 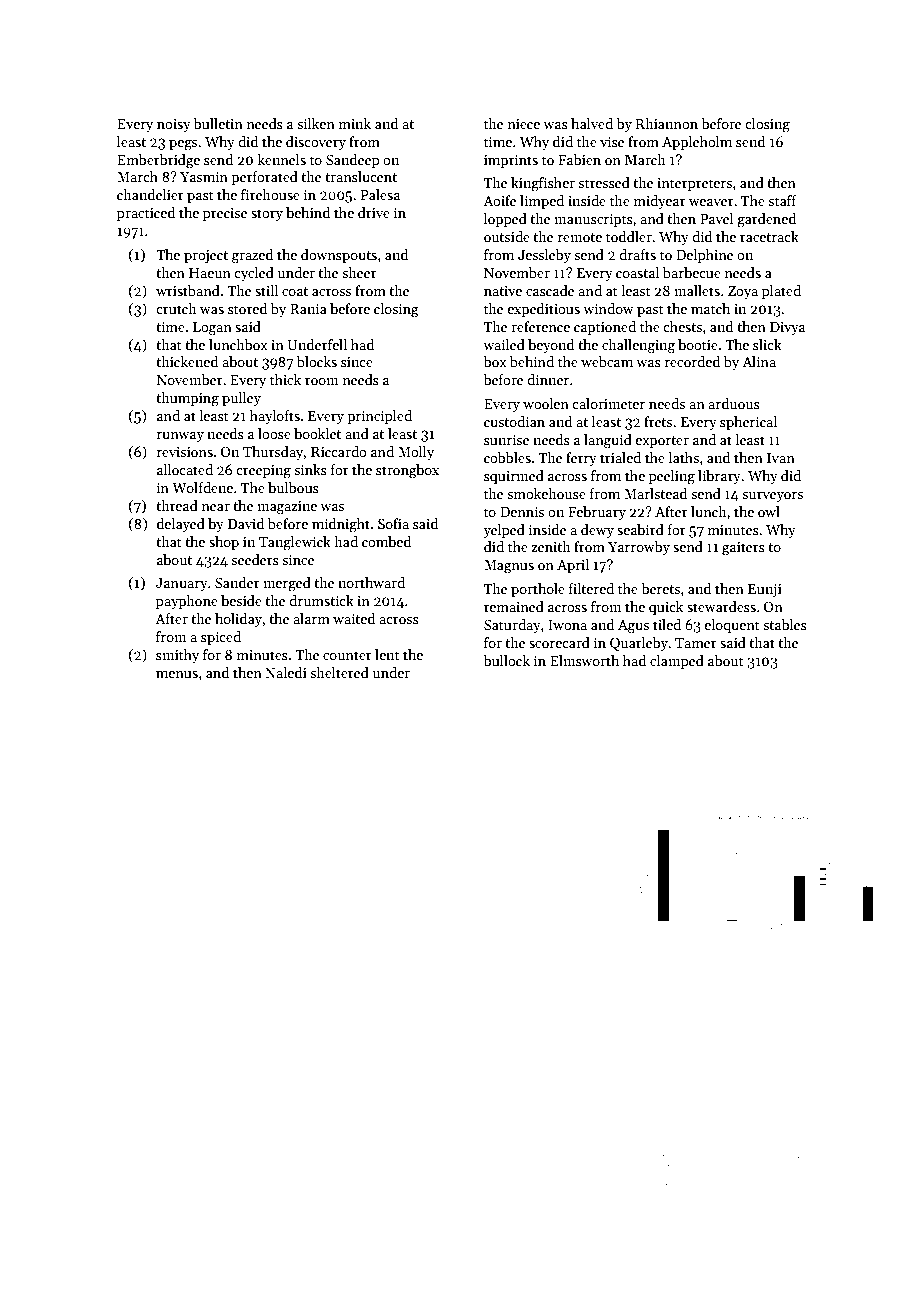 What do you see at coordinates (311, 618) in the screenshot?
I see `alarm` at bounding box center [311, 618].
